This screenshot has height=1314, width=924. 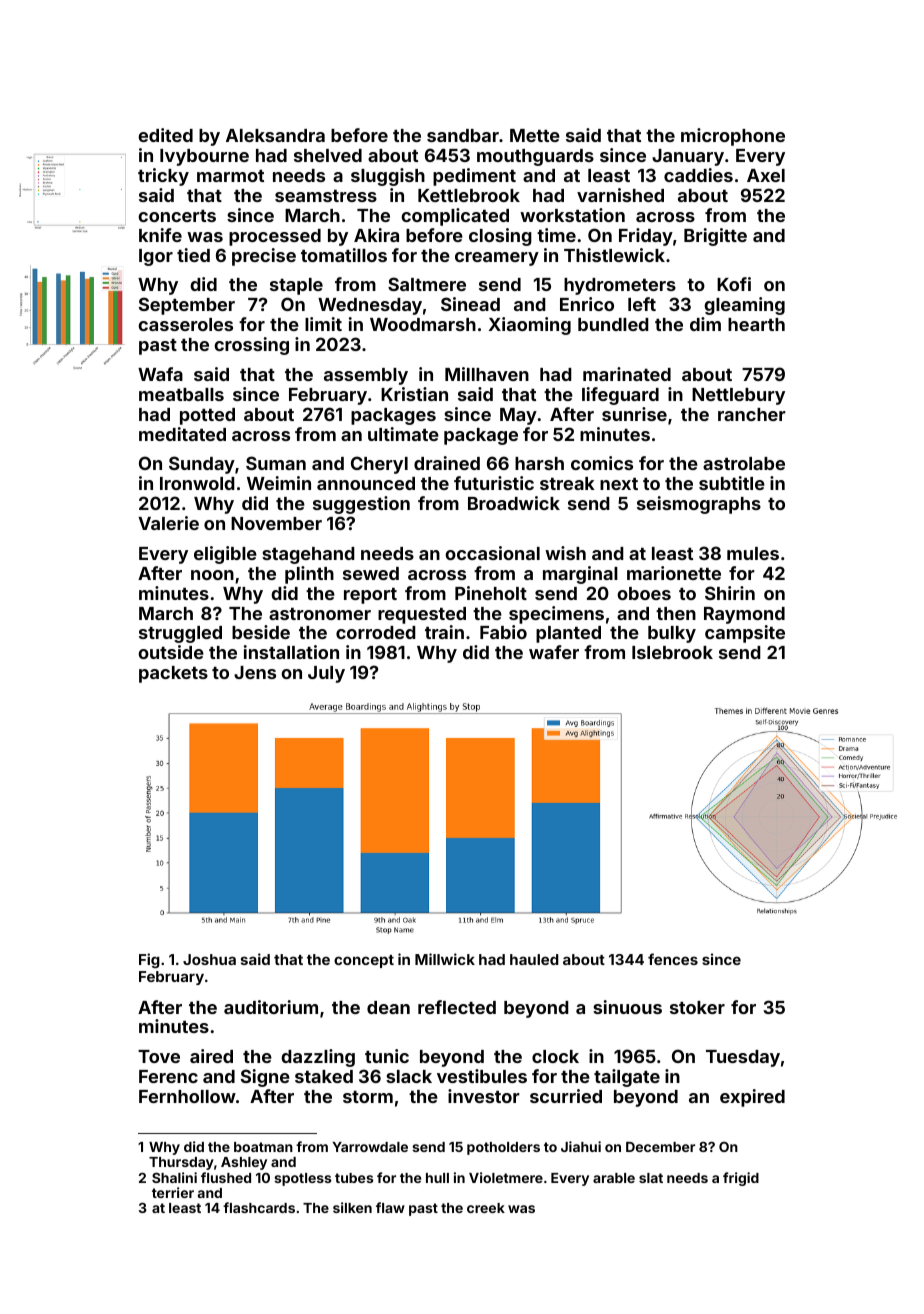 What do you see at coordinates (698, 175) in the screenshot?
I see `caddies` at bounding box center [698, 175].
